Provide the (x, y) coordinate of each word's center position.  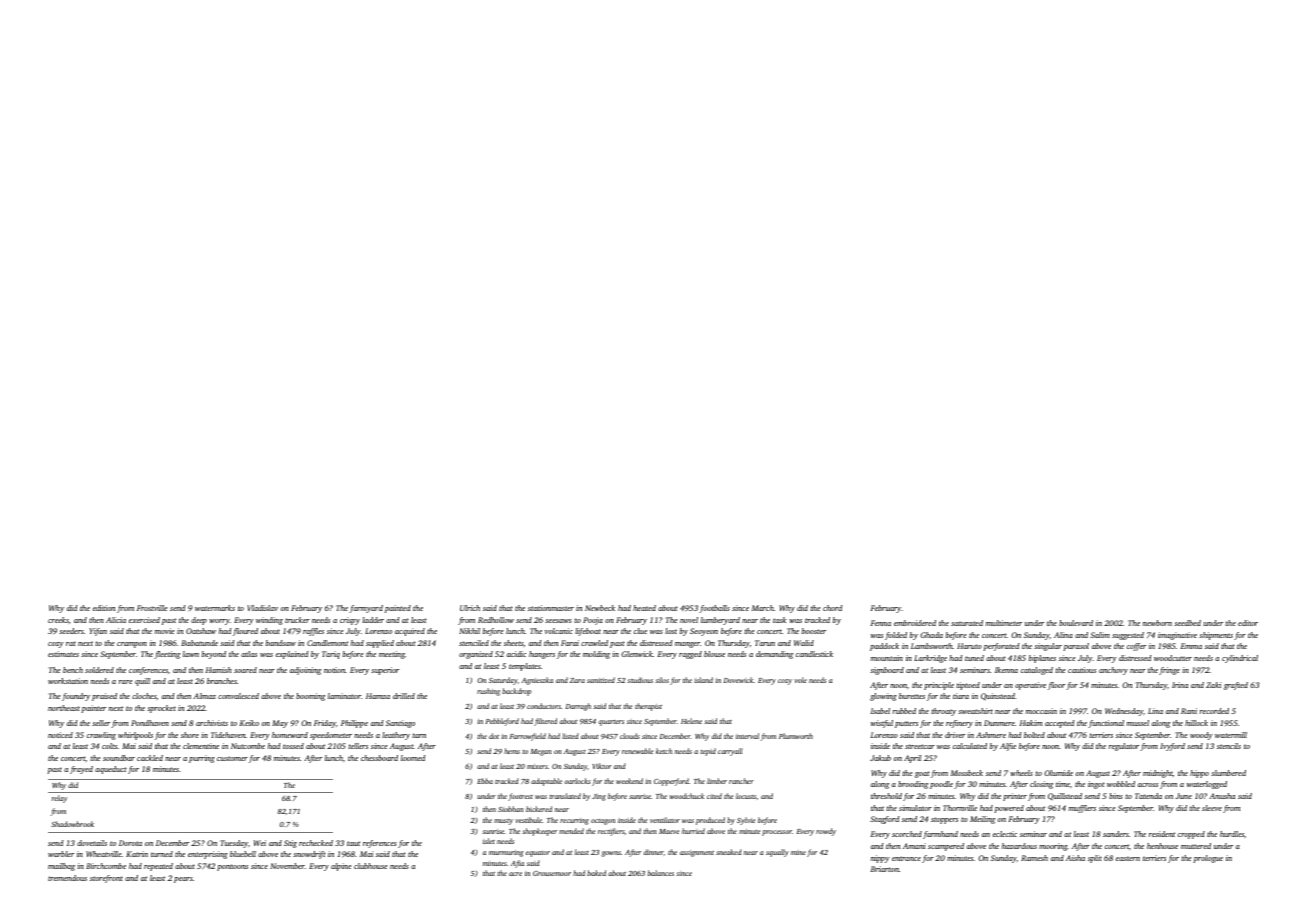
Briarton (885, 869)
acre (515, 874)
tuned (974, 658)
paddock (884, 647)
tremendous (67, 878)
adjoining (305, 671)
